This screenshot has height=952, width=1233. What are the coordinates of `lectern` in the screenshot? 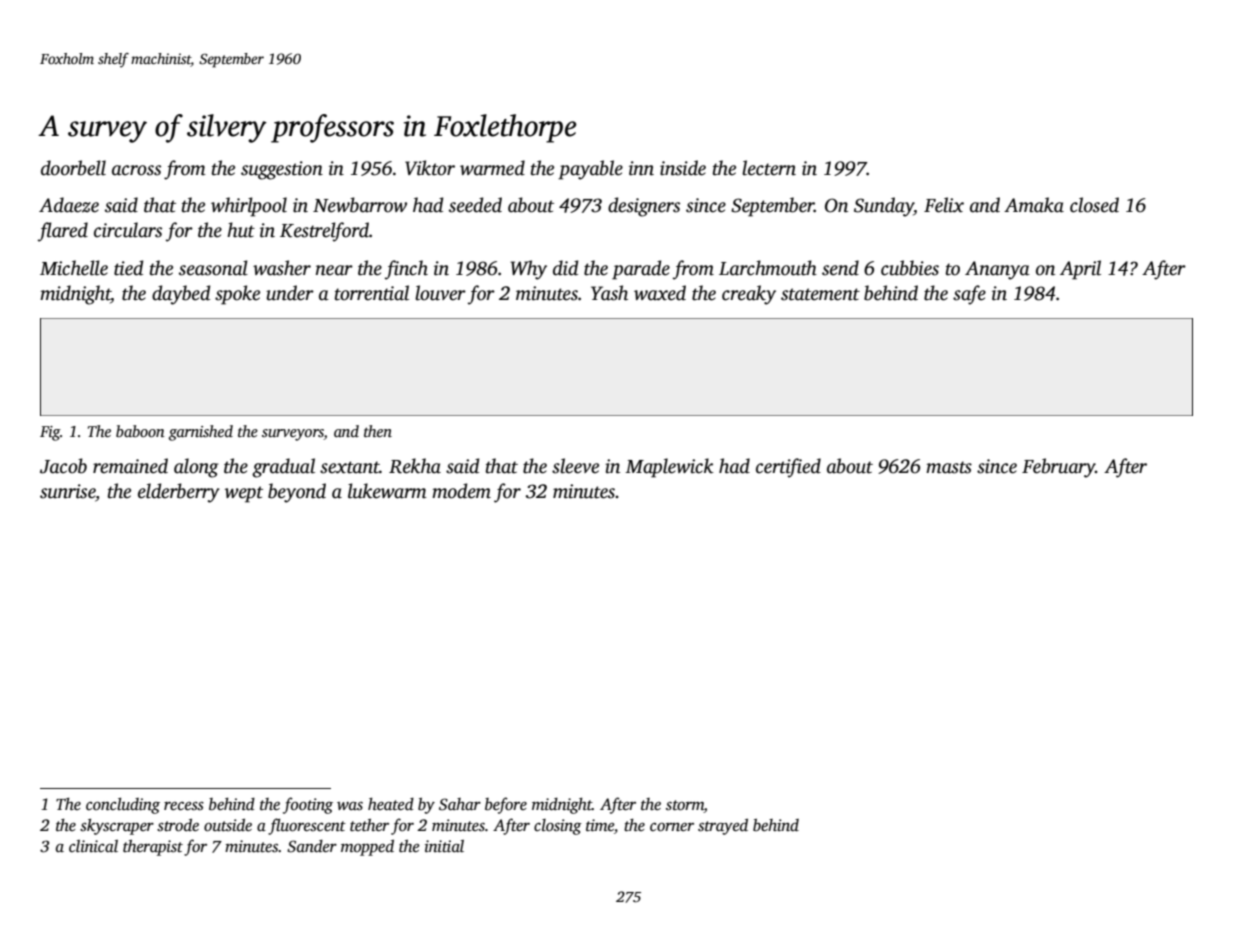 It's located at (769, 168).
